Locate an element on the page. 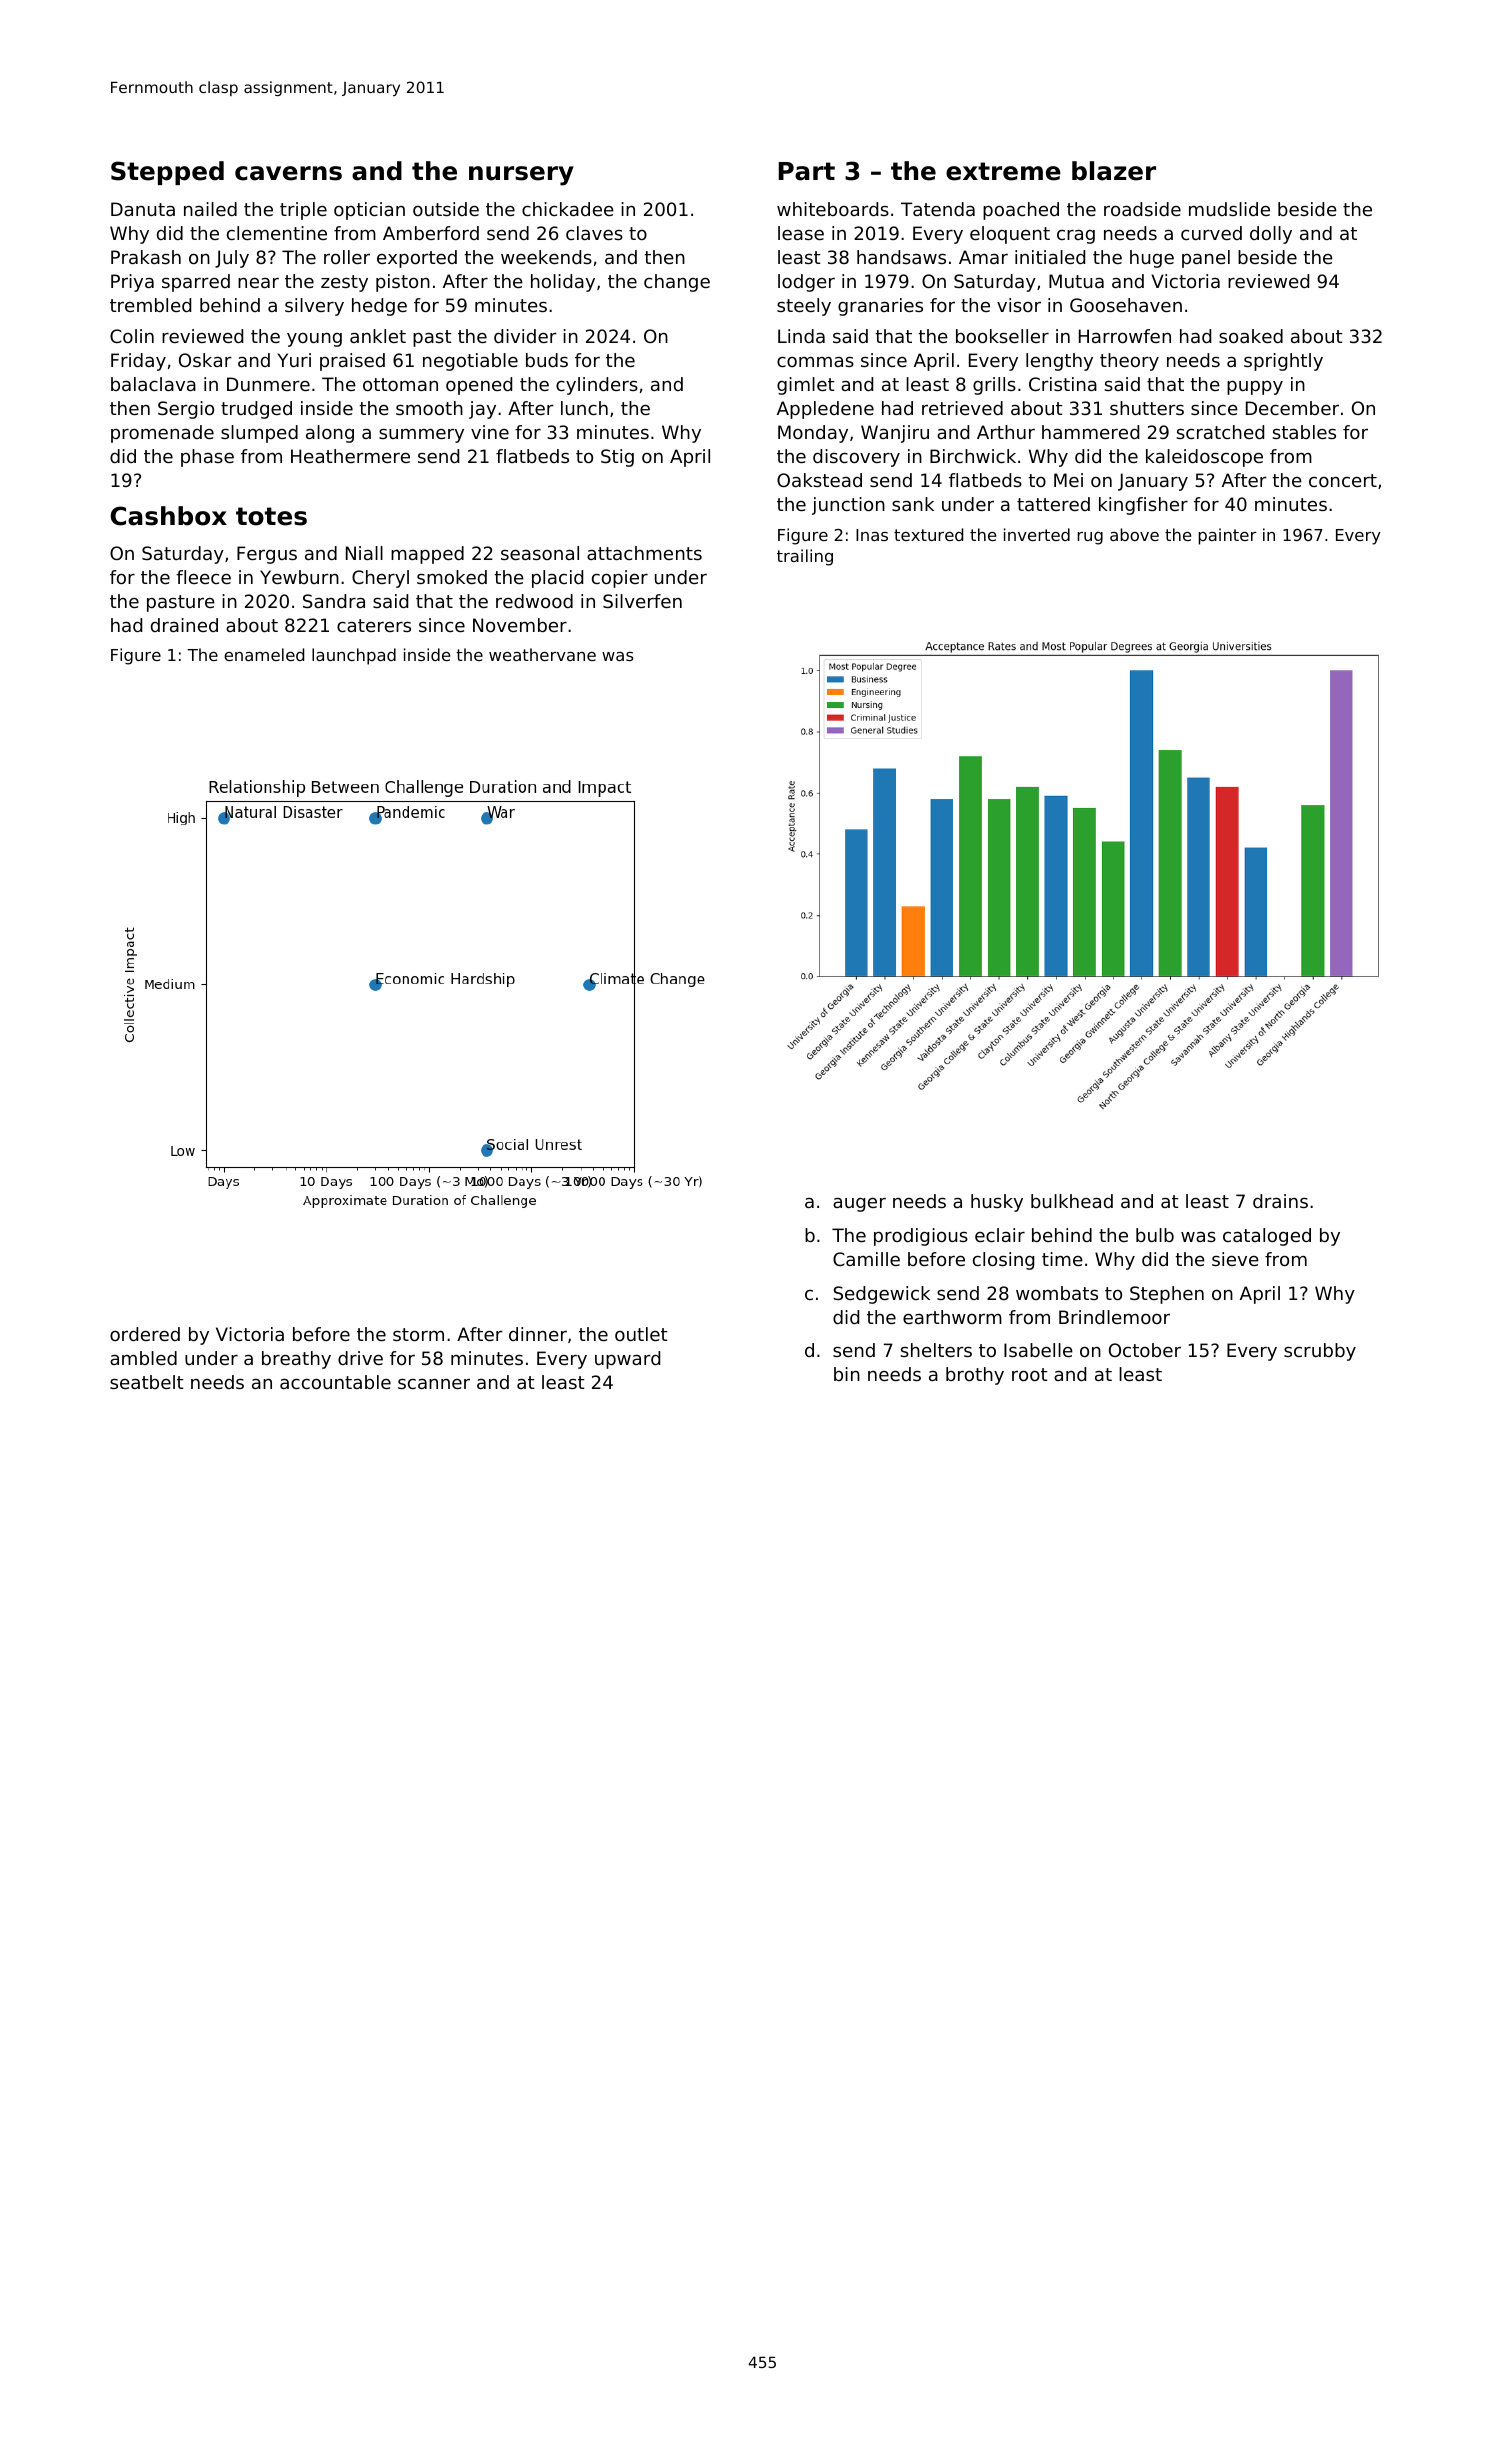 The image size is (1496, 2464). accountable is located at coordinates (335, 1382).
